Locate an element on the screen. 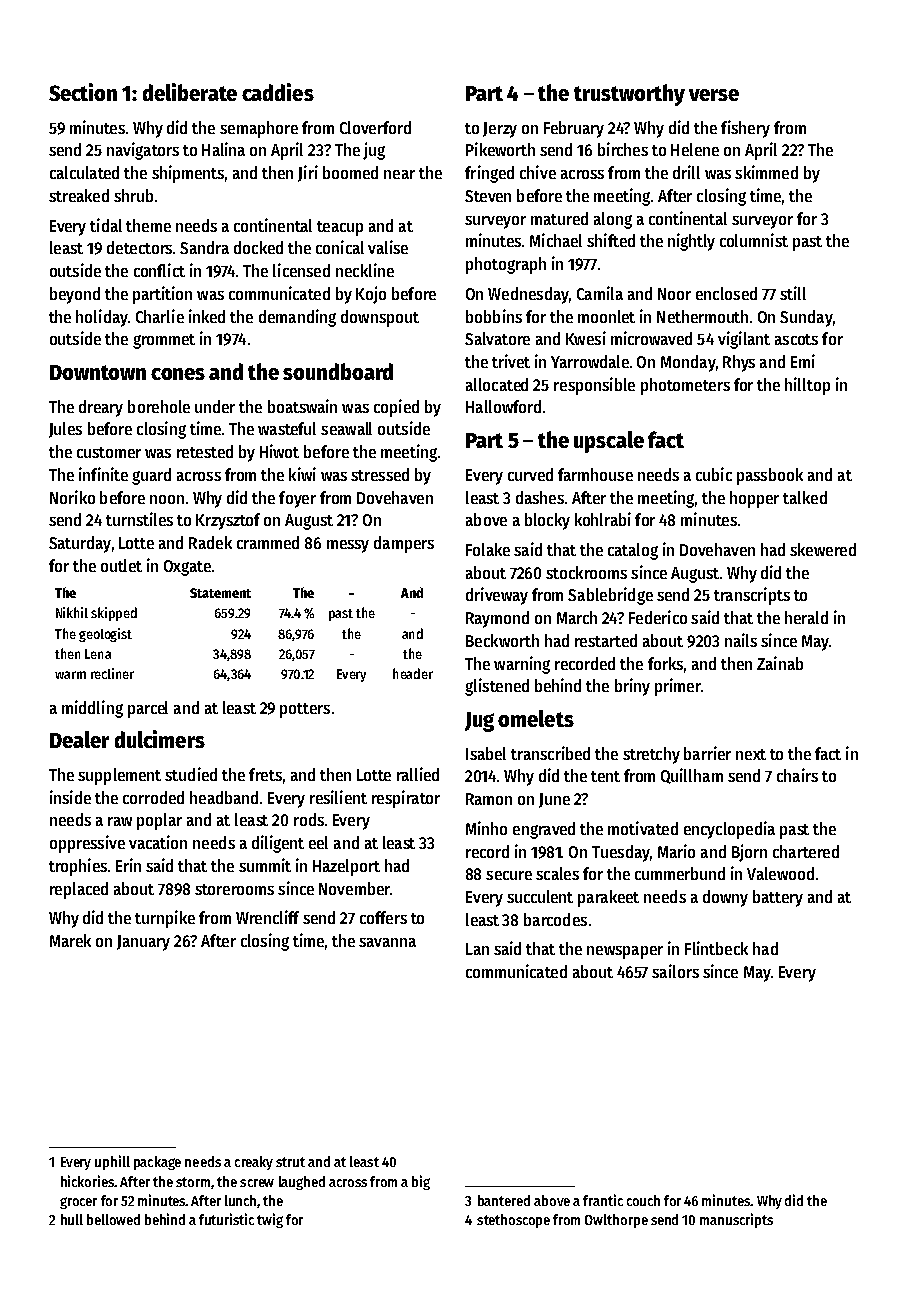  twig is located at coordinates (270, 1220).
